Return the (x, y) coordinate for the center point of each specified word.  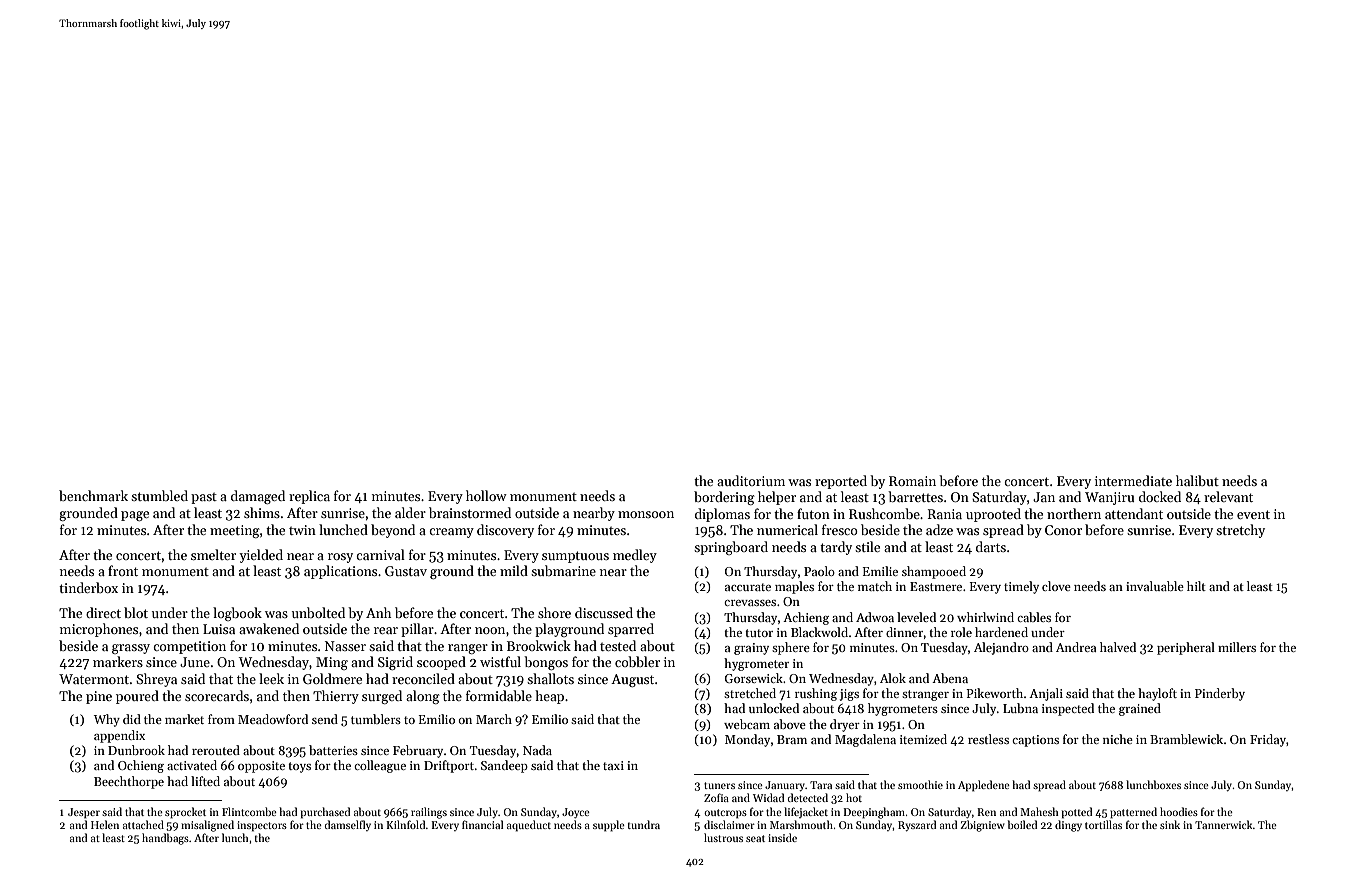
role (961, 632)
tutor (759, 633)
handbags (165, 839)
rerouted (216, 750)
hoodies (1179, 811)
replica (309, 497)
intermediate (1133, 480)
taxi (613, 765)
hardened (1001, 632)
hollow (486, 495)
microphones (99, 630)
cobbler (637, 661)
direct (103, 612)
